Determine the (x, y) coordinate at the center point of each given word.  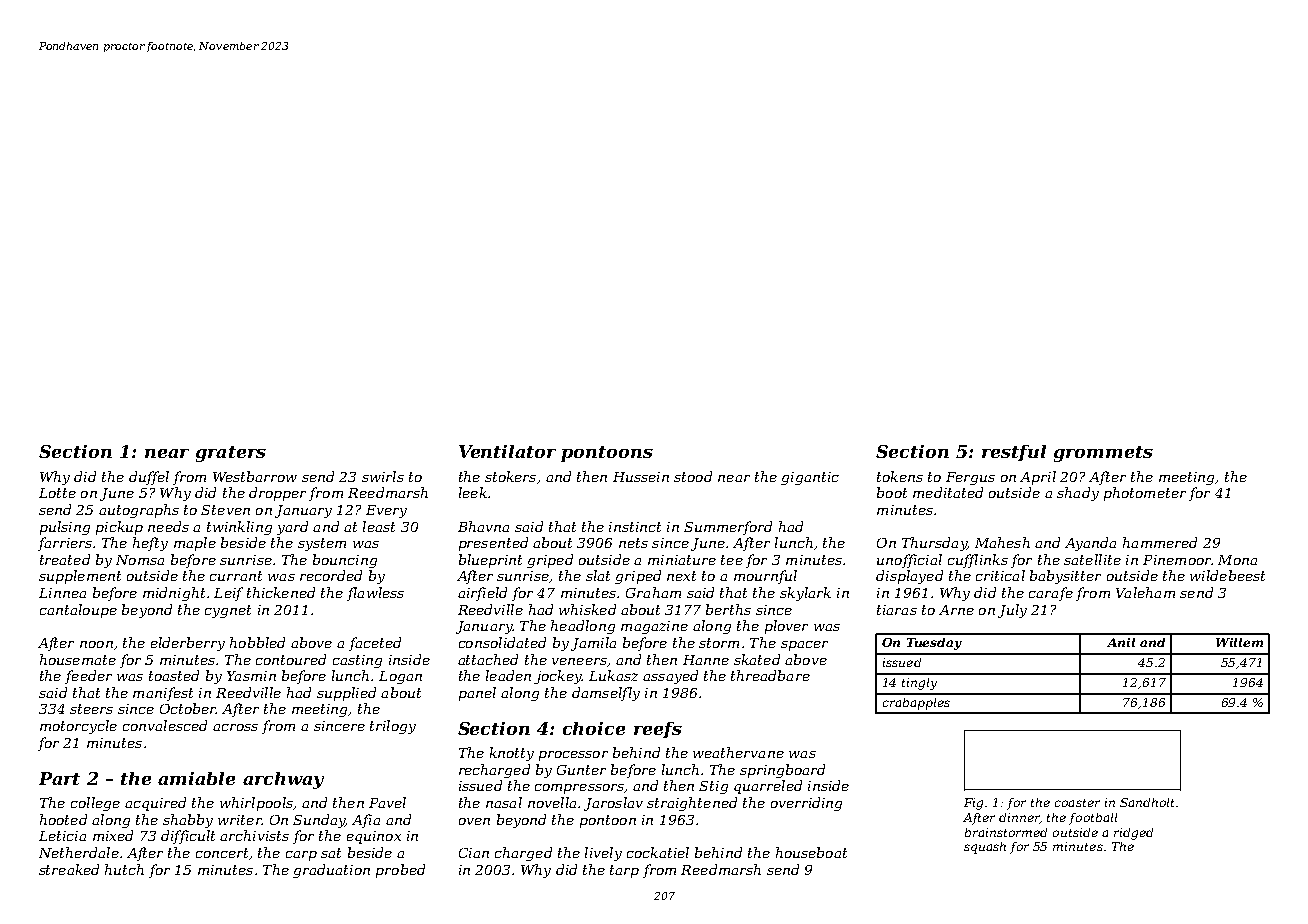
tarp (624, 871)
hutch (124, 869)
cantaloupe (78, 611)
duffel (149, 478)
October (188, 708)
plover (786, 627)
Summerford (728, 528)
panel (477, 694)
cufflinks (978, 561)
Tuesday (934, 644)
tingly (919, 684)
